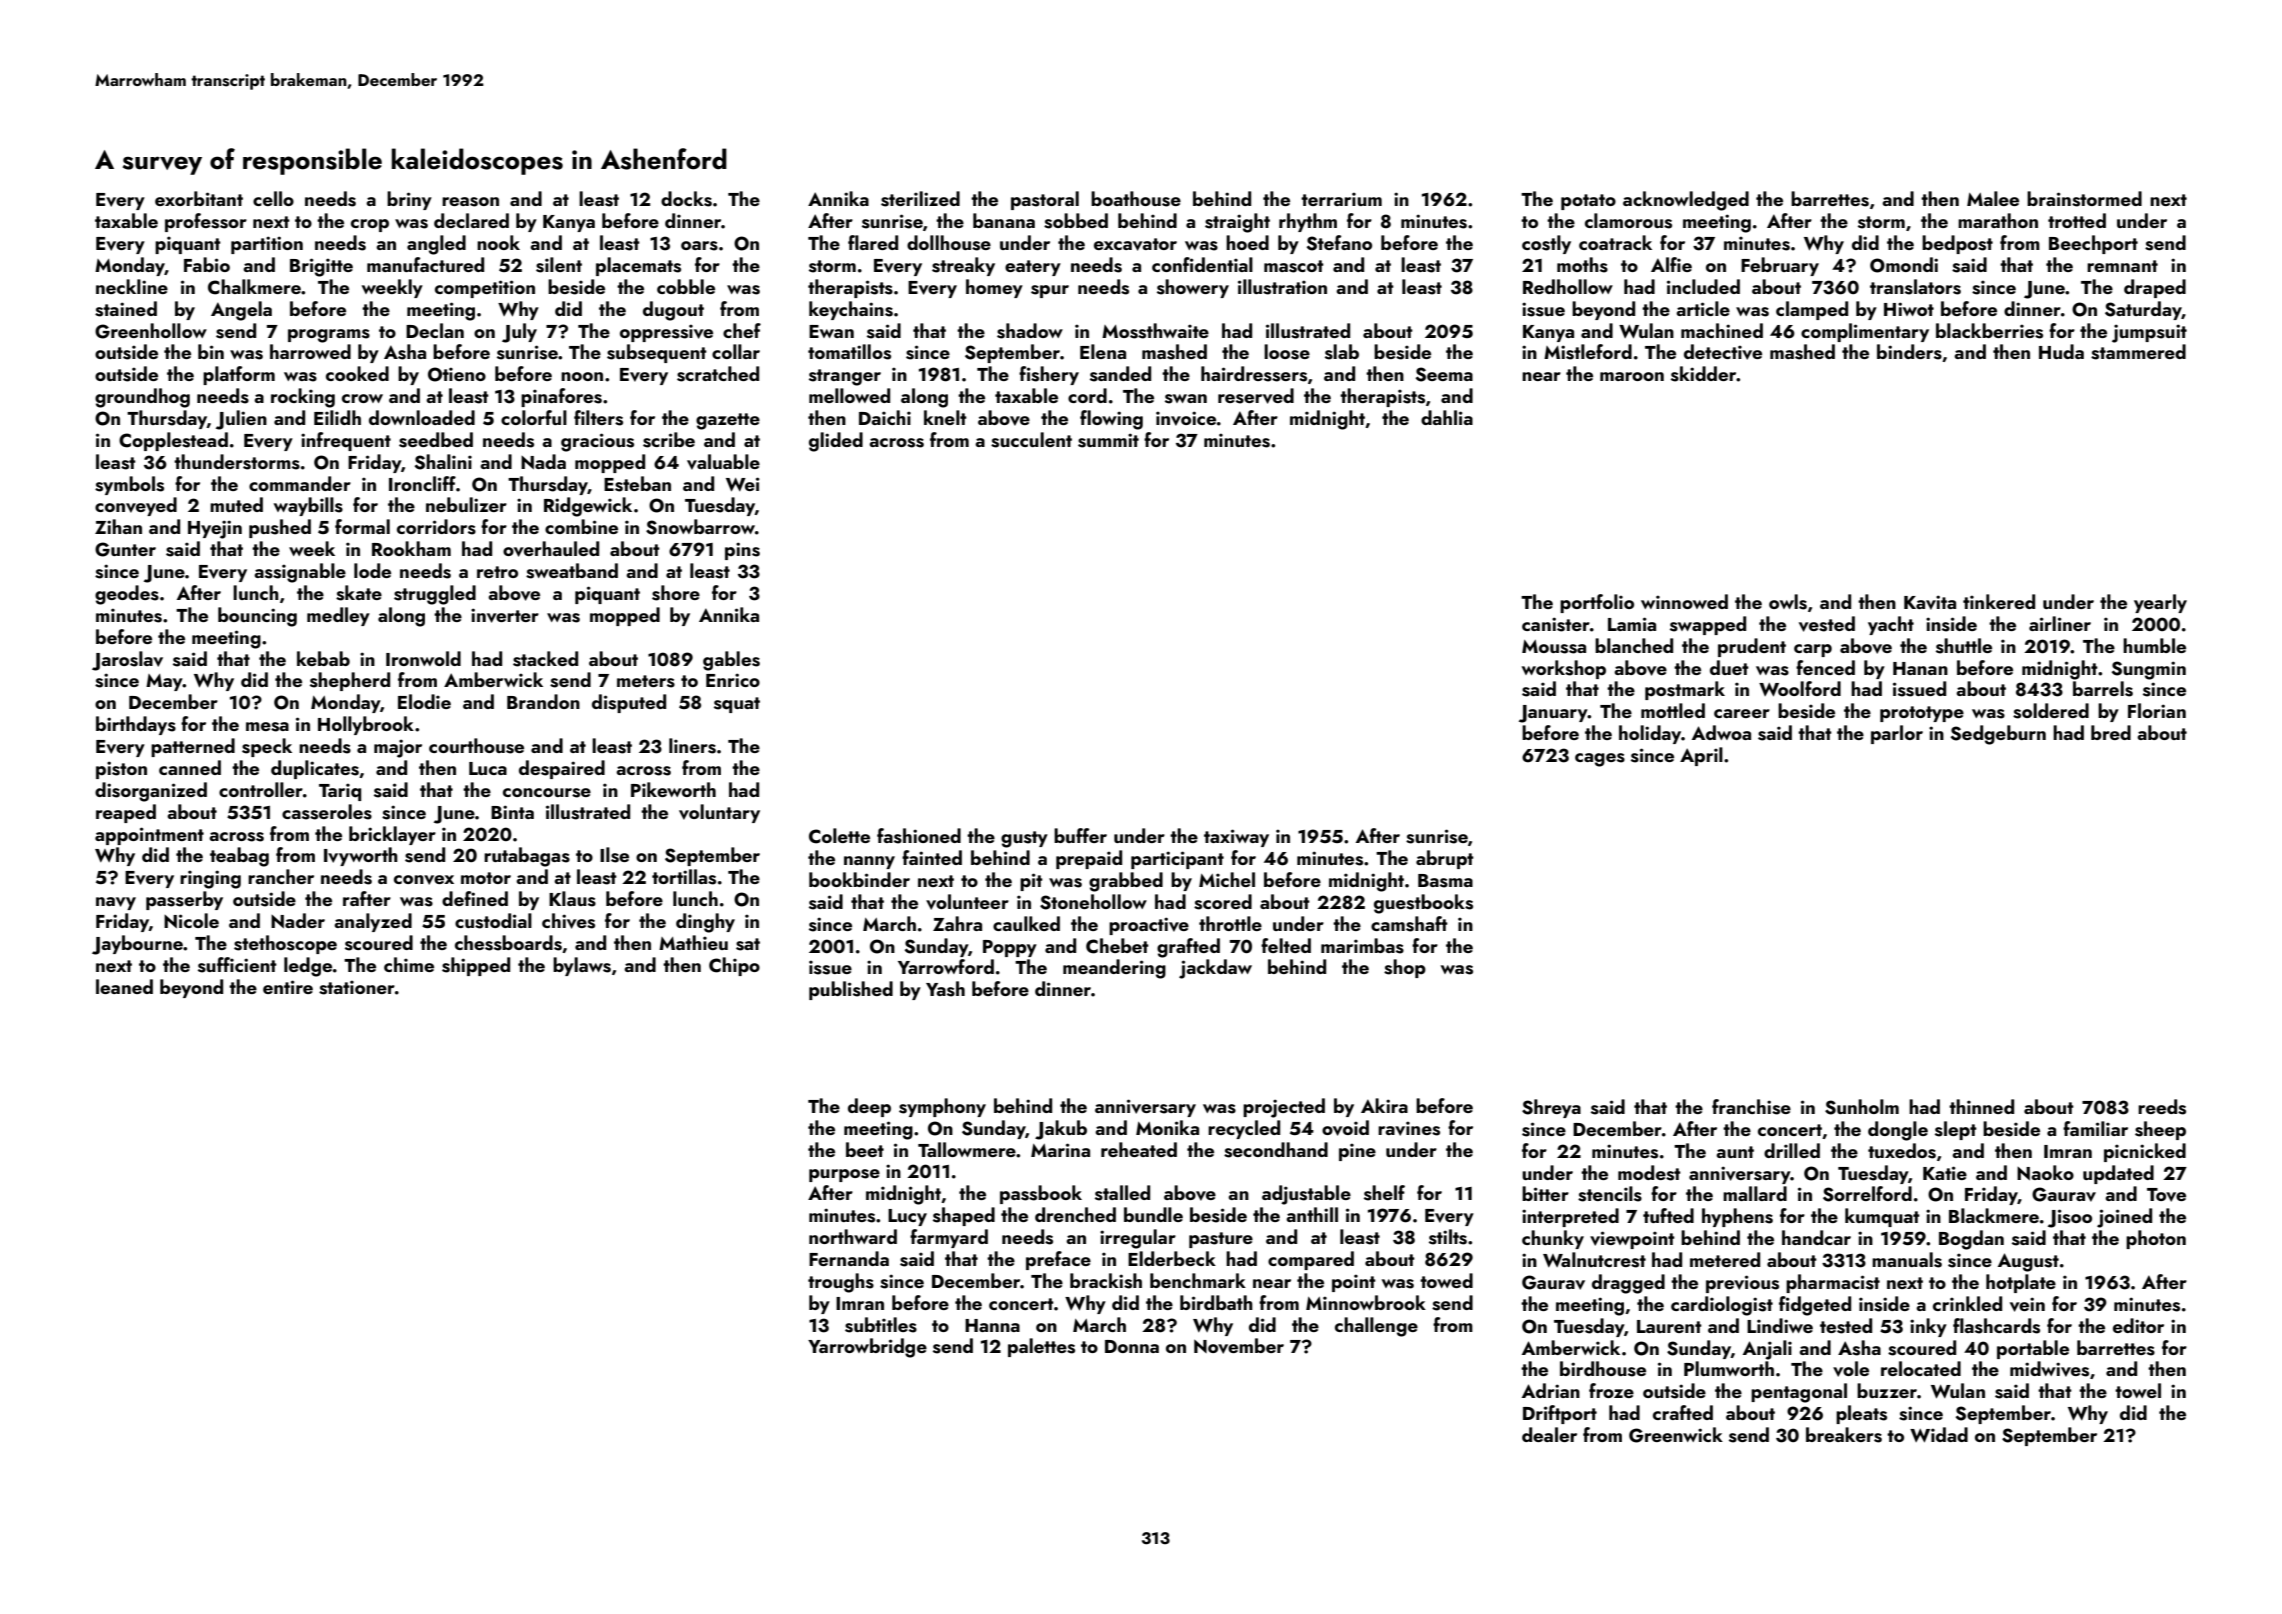 The image size is (2282, 1614). Describe the element at coordinates (742, 484) in the screenshot. I see `Wei` at that location.
